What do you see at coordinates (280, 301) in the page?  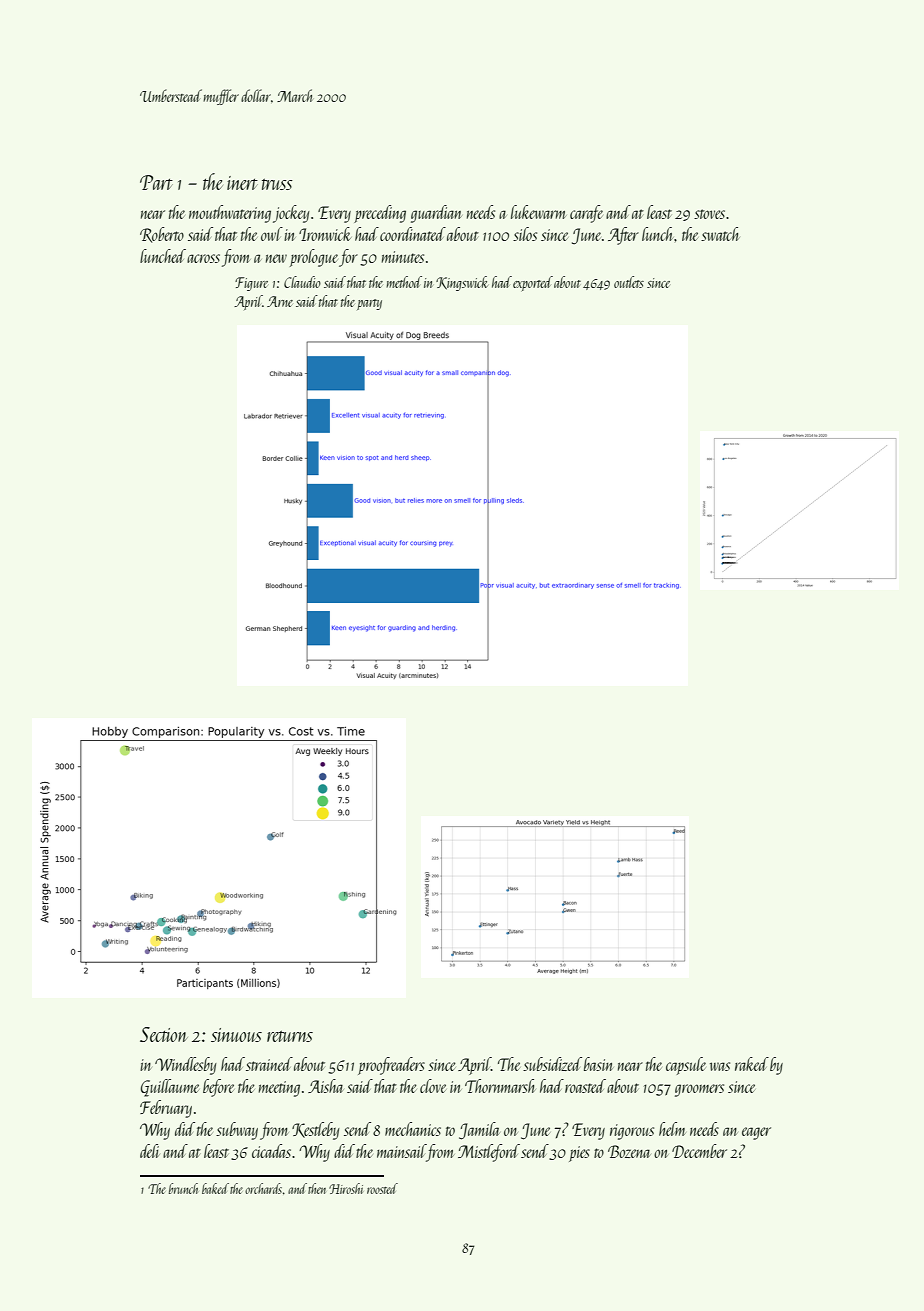 I see `Arne` at bounding box center [280, 301].
